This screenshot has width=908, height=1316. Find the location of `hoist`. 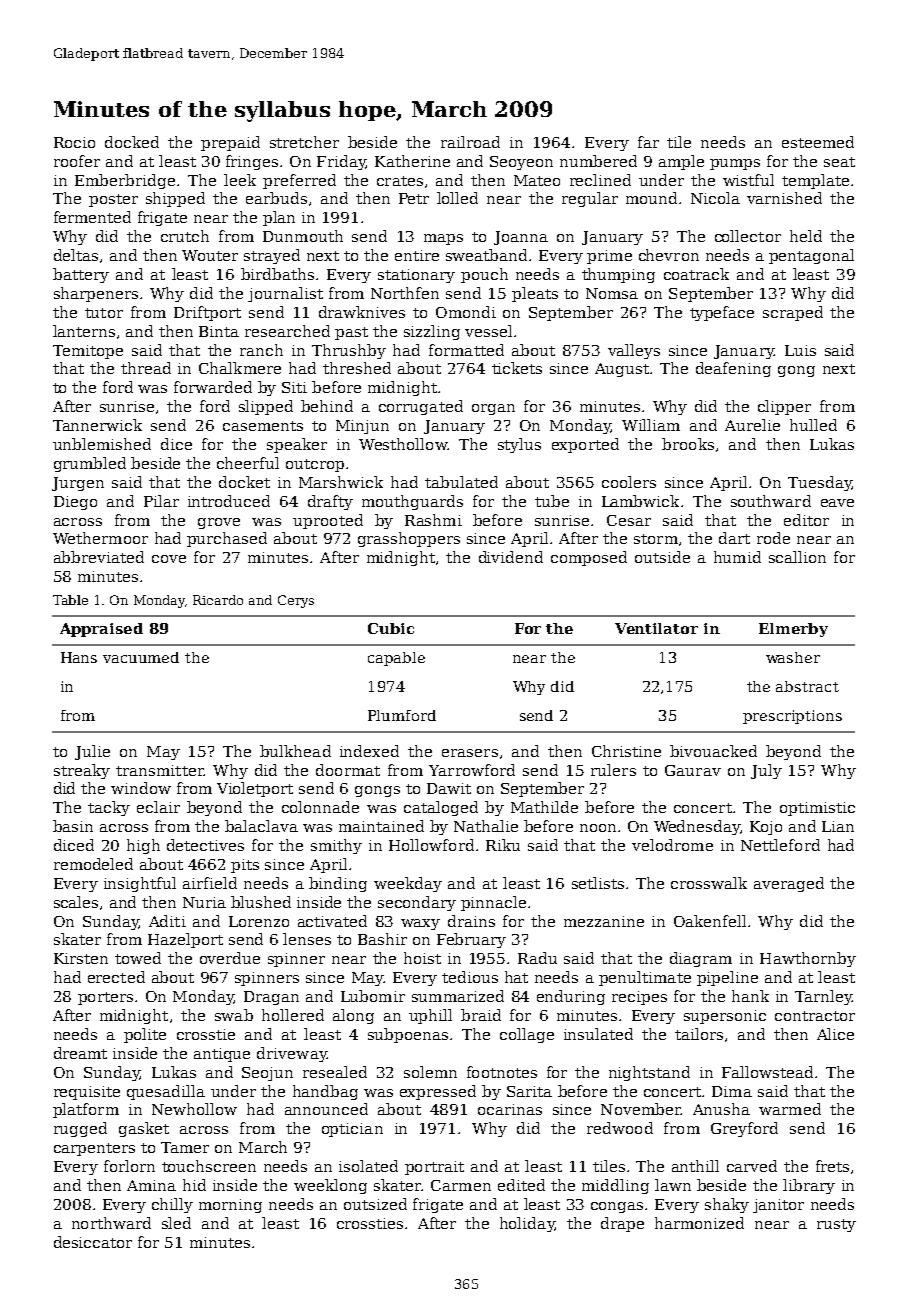

hoist is located at coordinates (422, 958).
